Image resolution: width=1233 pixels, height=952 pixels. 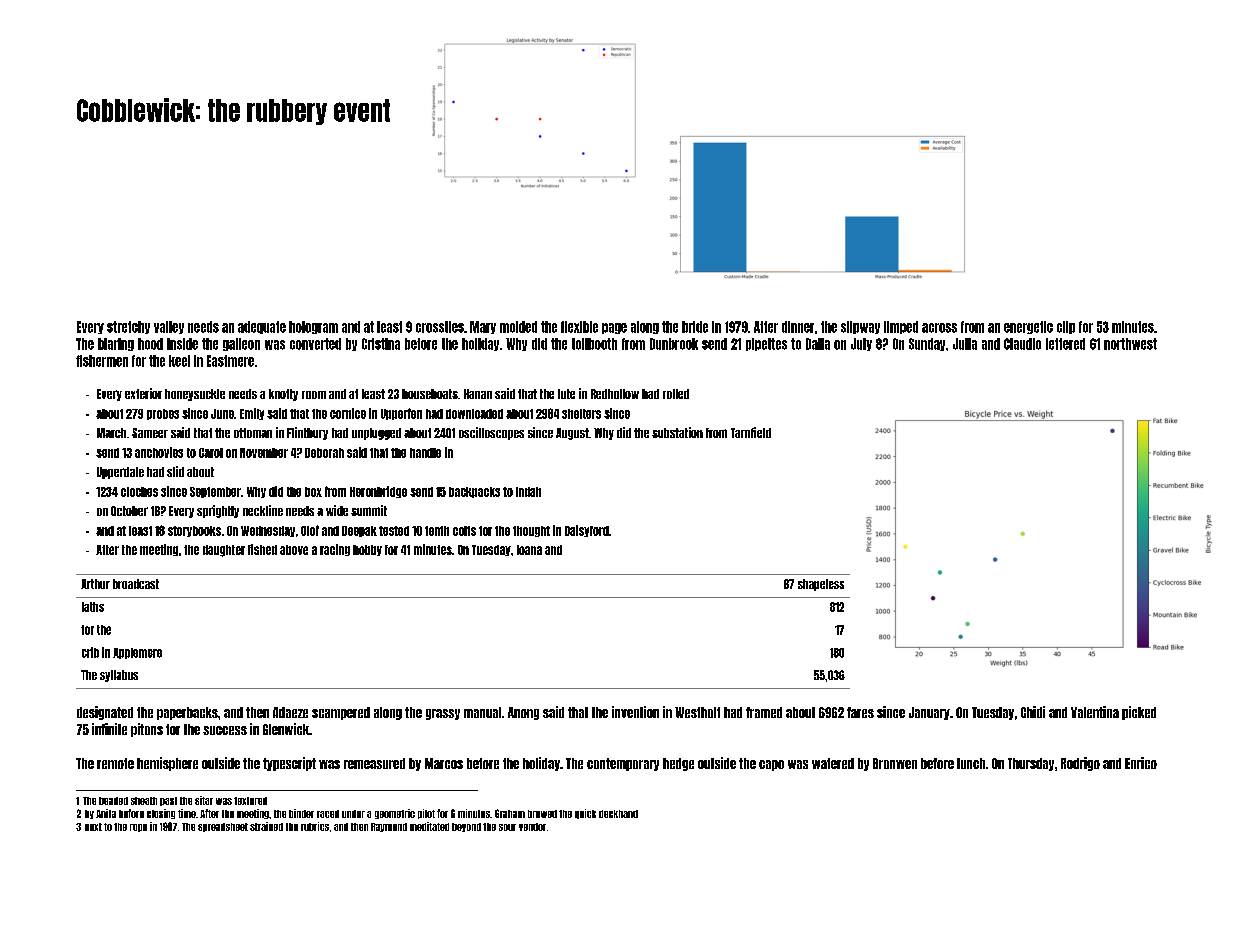 I want to click on northwest, so click(x=1130, y=344).
